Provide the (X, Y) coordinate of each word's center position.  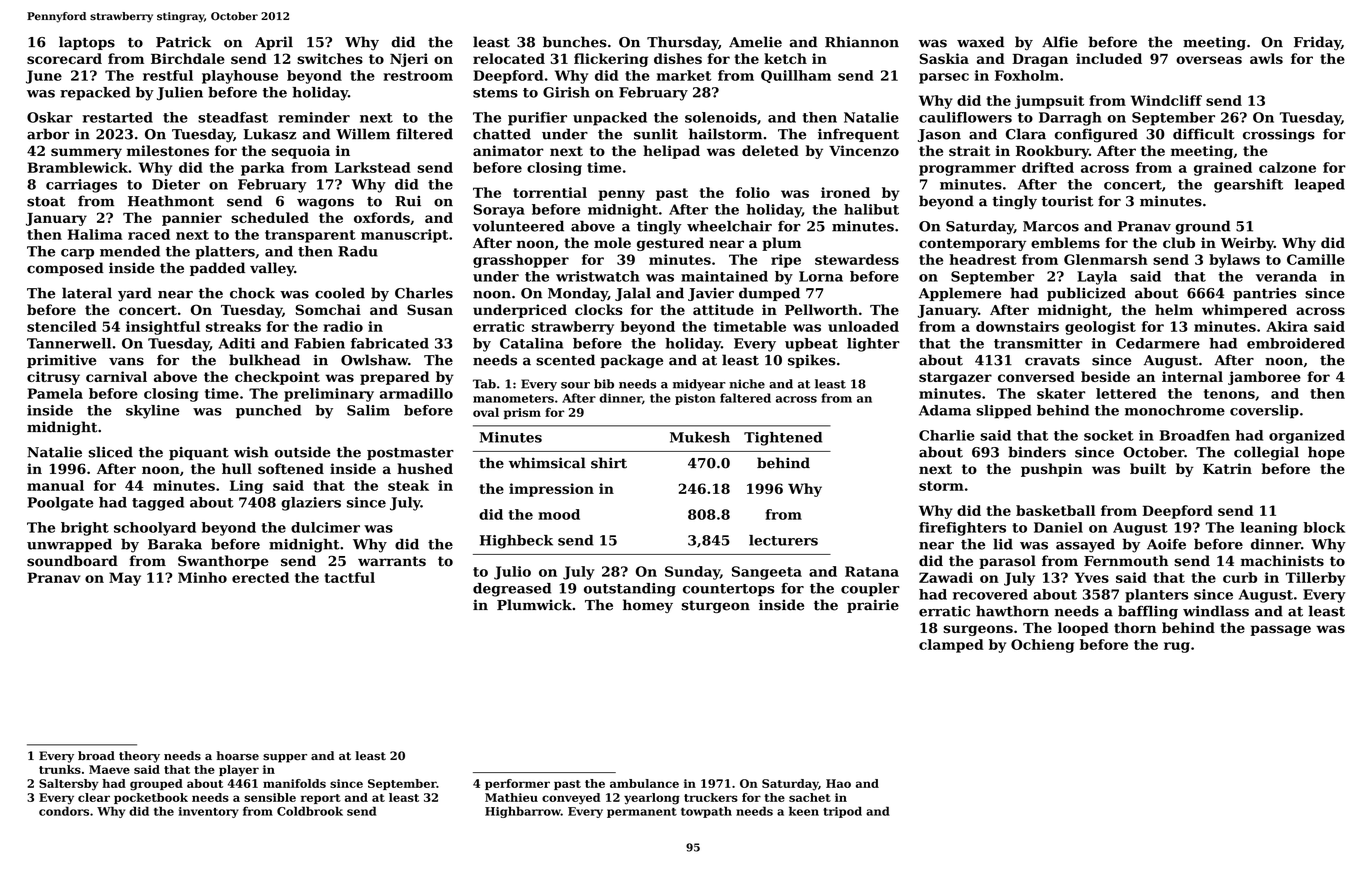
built (1148, 468)
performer (517, 784)
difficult (1204, 134)
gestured (670, 244)
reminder (314, 117)
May (125, 579)
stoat (46, 202)
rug (1177, 647)
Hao (838, 783)
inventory (209, 812)
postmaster (410, 454)
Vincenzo (864, 150)
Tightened (783, 439)
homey (648, 606)
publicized (1086, 294)
